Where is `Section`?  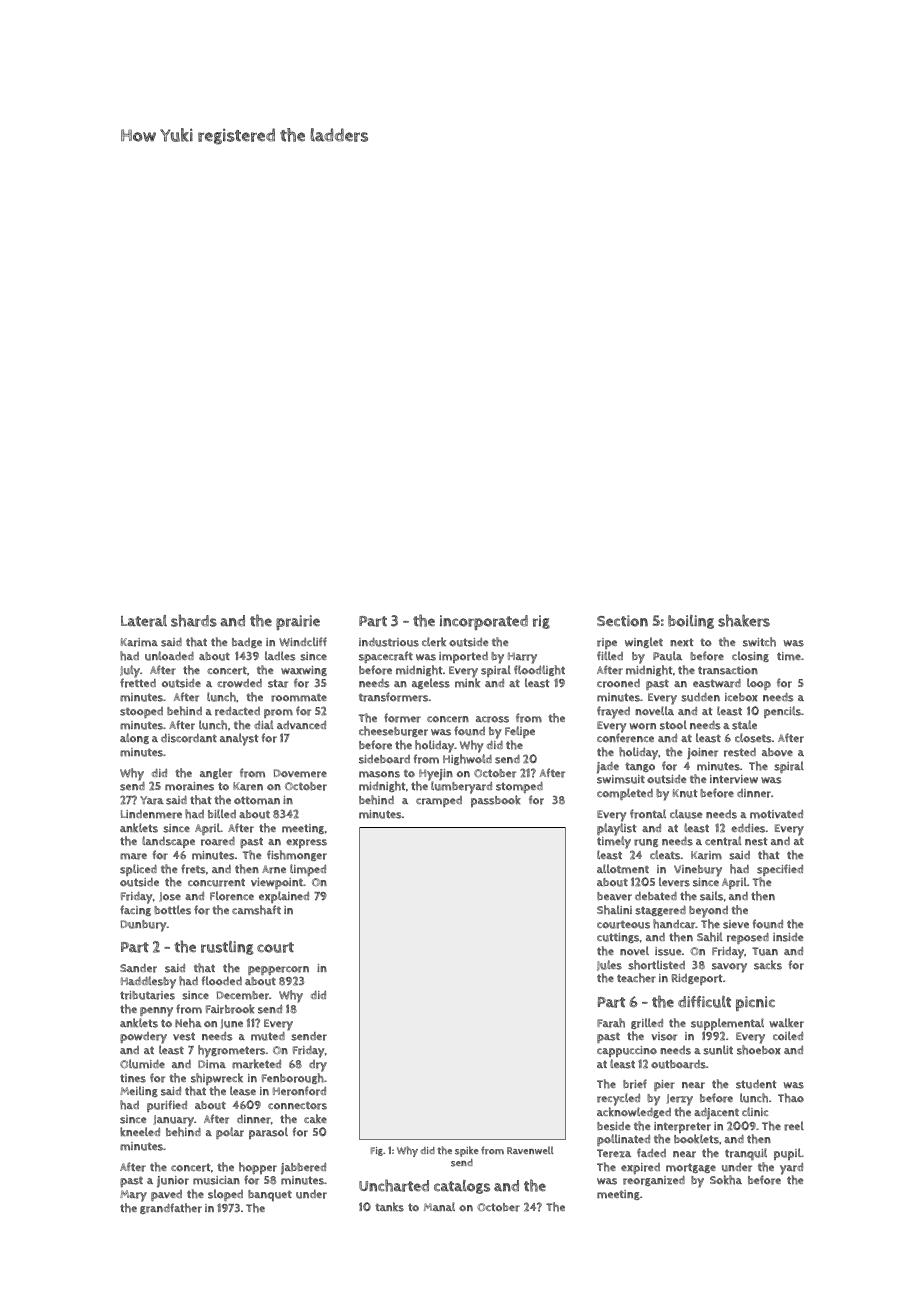
Section is located at coordinates (622, 621).
